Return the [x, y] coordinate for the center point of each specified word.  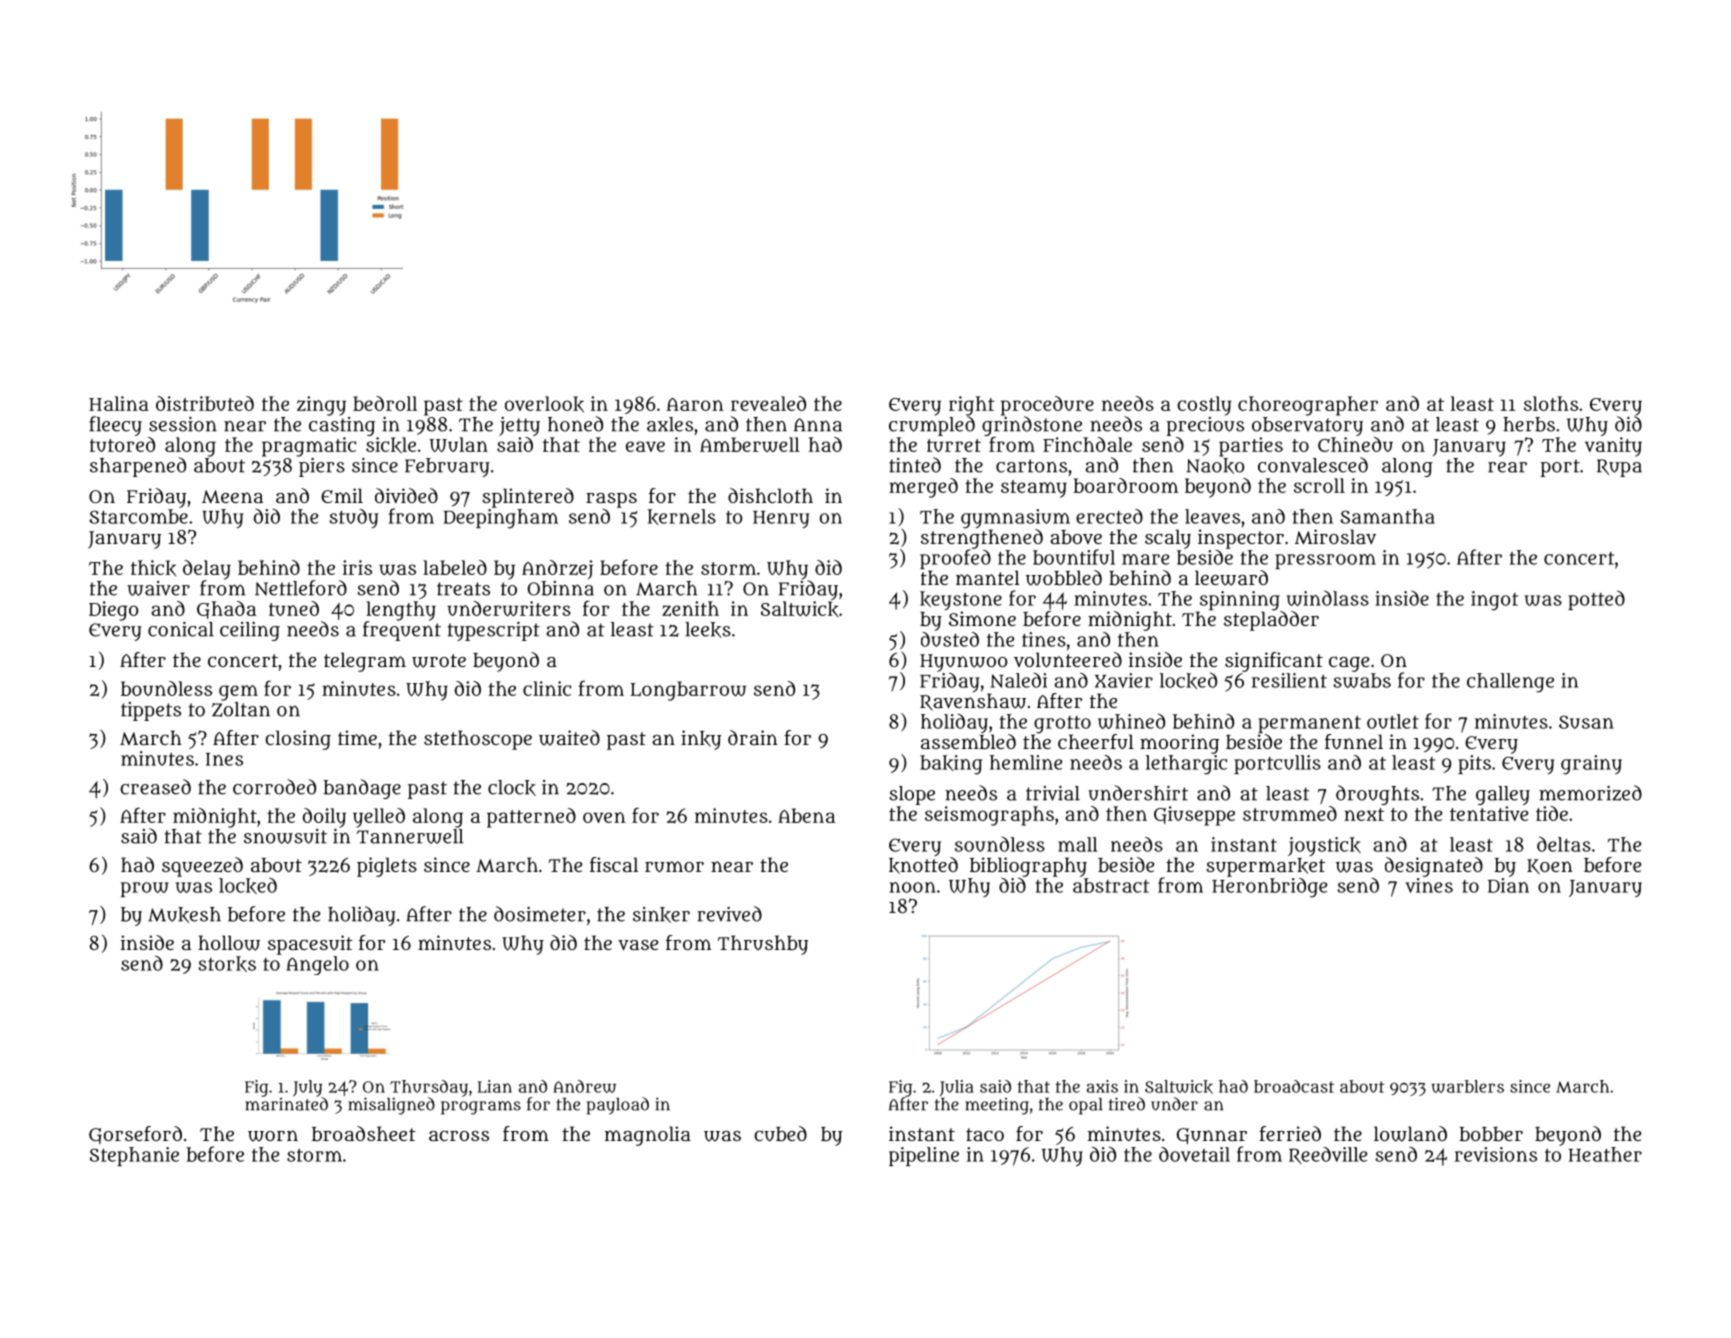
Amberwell [750, 444]
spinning [1240, 601]
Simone [982, 618]
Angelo [317, 965]
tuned [294, 608]
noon [912, 887]
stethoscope [478, 740]
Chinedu [1355, 444]
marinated [286, 1104]
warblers [1467, 1086]
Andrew [584, 1086]
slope [912, 795]
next [1364, 814]
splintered [528, 498]
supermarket [1266, 867]
